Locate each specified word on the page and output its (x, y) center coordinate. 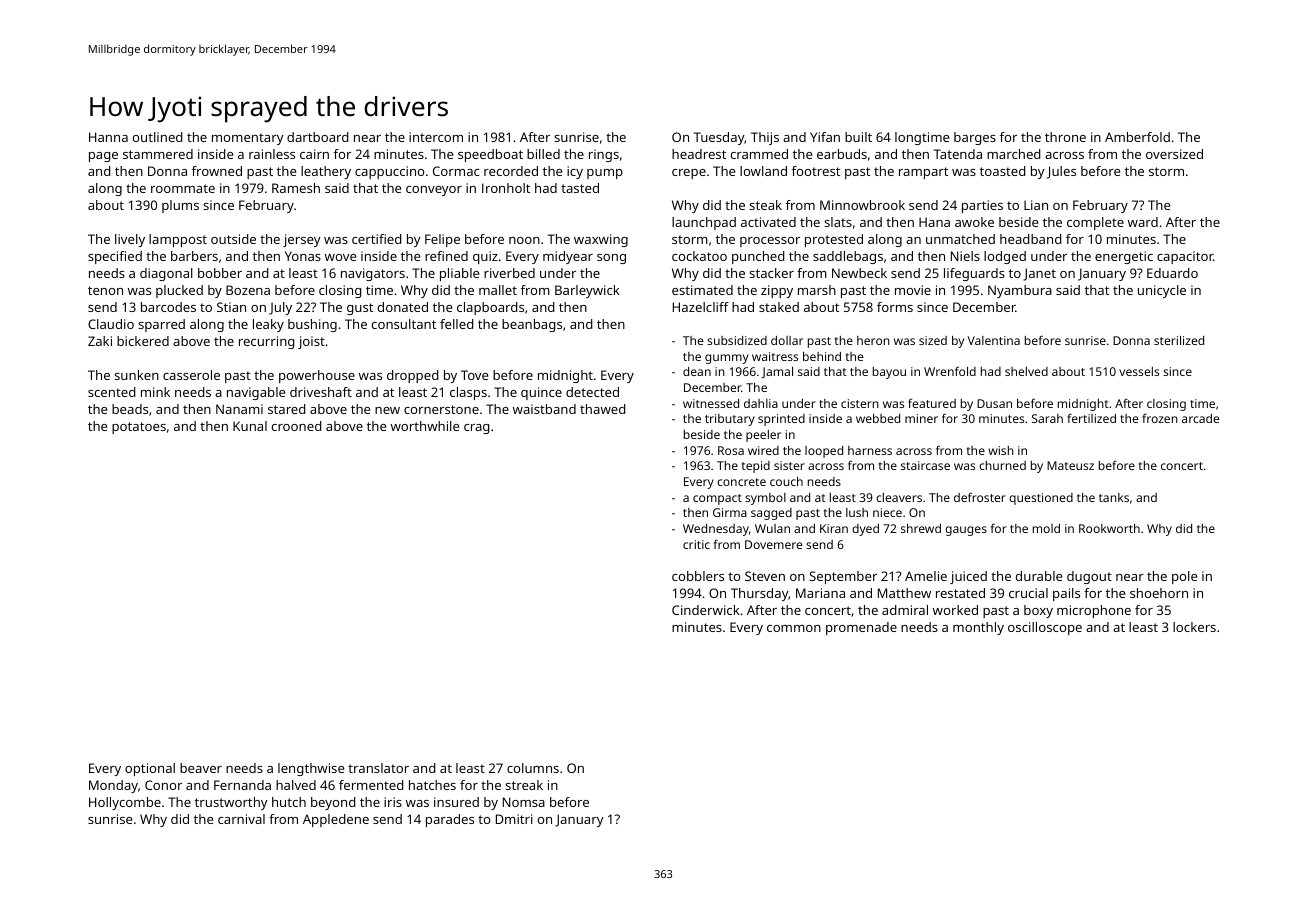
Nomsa (524, 802)
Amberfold (1137, 137)
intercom (436, 137)
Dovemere (773, 544)
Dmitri (514, 819)
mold (1046, 528)
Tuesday (719, 138)
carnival (241, 819)
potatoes (139, 428)
